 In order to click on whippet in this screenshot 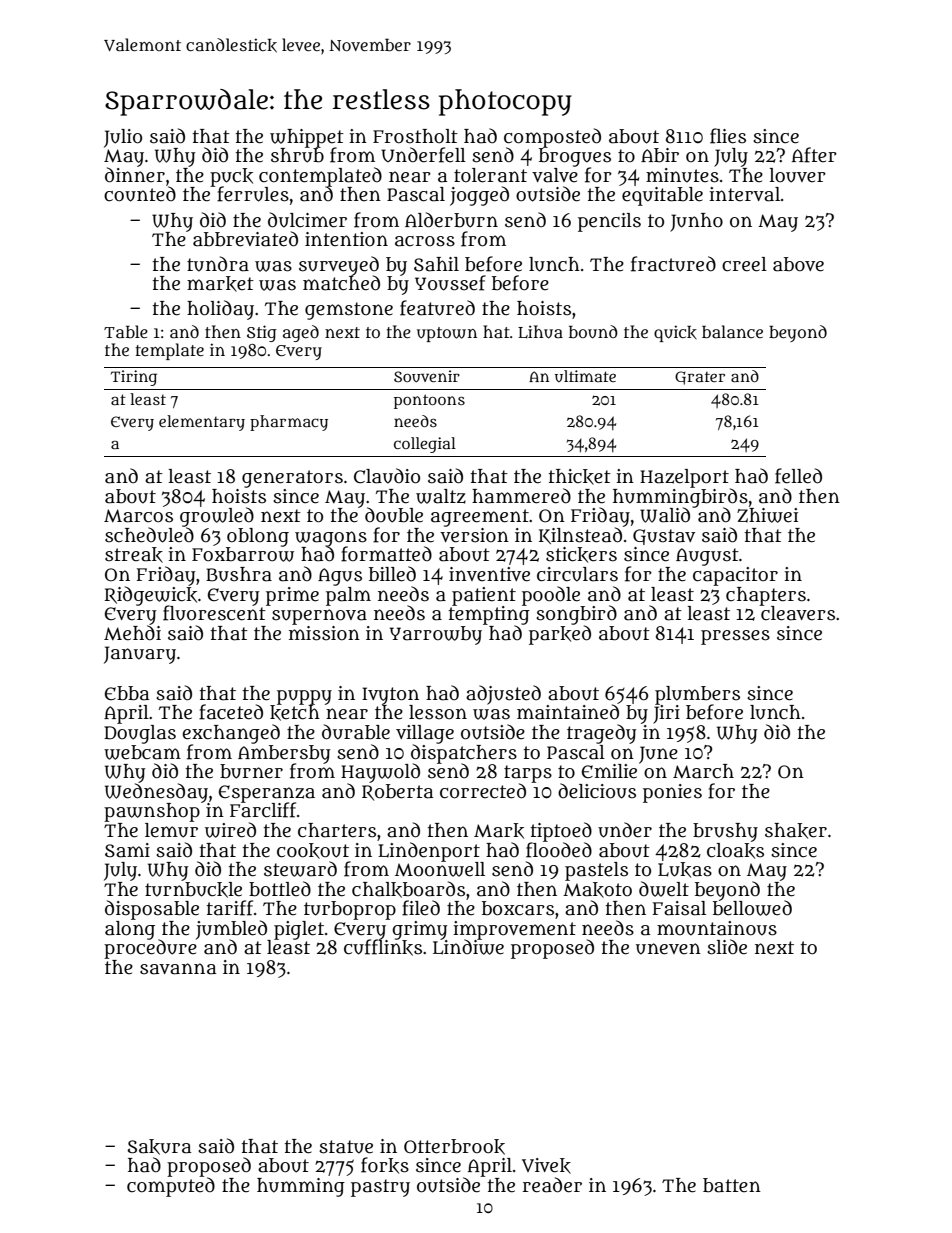, I will do `click(307, 138)`.
